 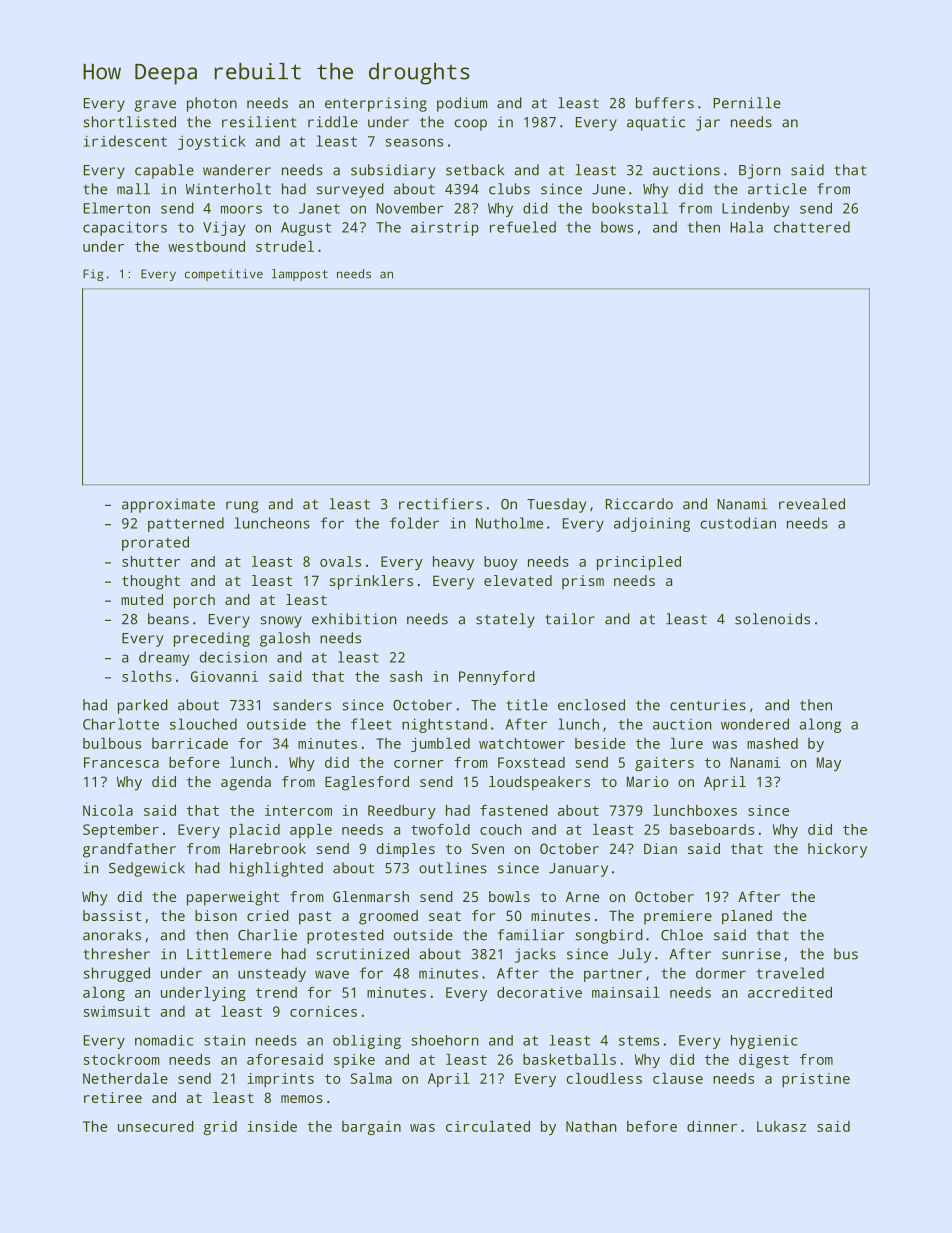 What do you see at coordinates (224, 275) in the page?
I see `competitive` at bounding box center [224, 275].
